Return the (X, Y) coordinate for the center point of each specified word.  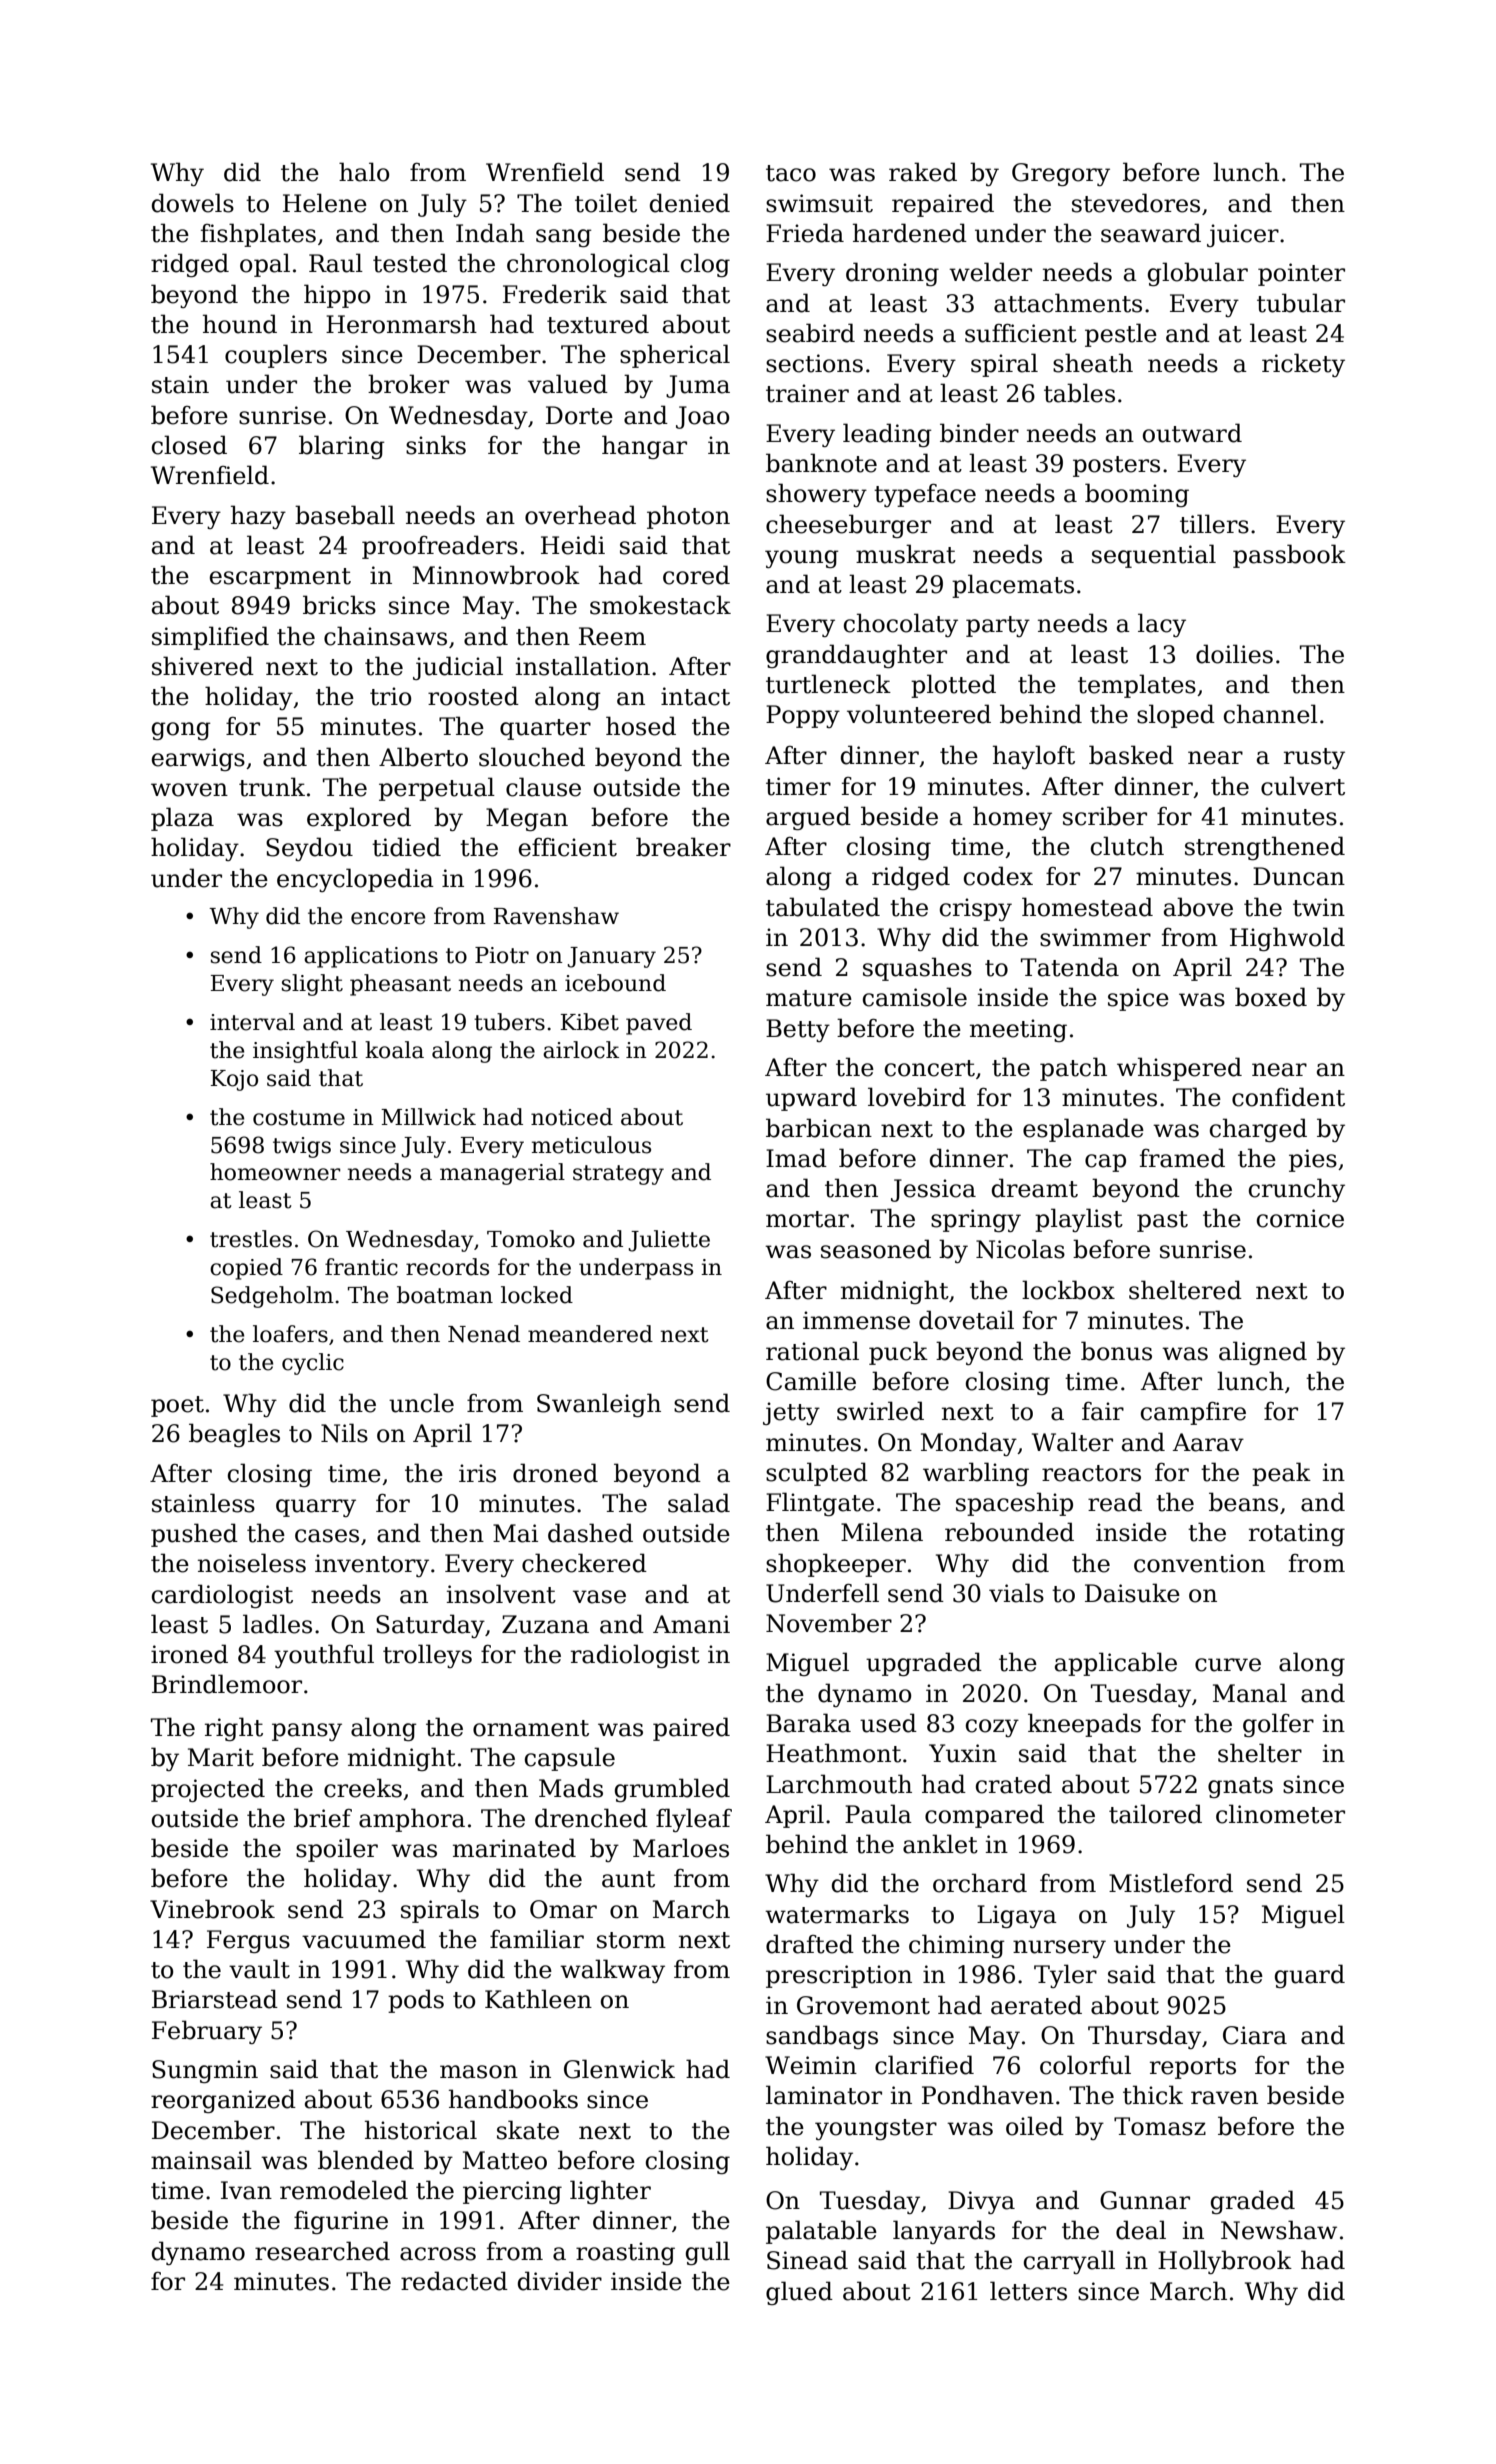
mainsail (201, 2160)
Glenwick (619, 2069)
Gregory (1061, 174)
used (888, 1723)
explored (359, 819)
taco (791, 173)
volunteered (919, 714)
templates (1137, 686)
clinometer (1280, 1814)
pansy (307, 1732)
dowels (193, 203)
